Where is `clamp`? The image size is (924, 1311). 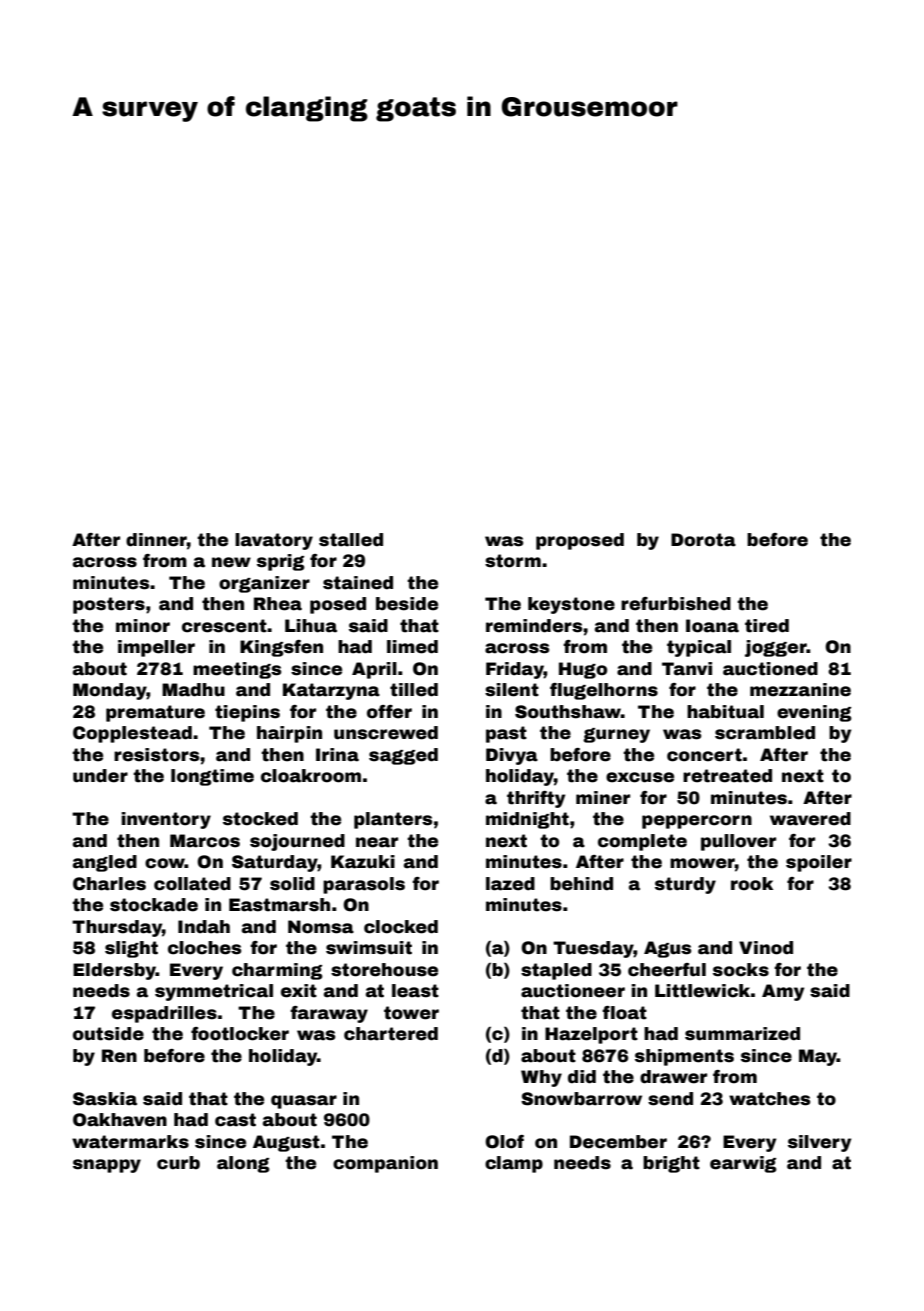 clamp is located at coordinates (514, 1164).
